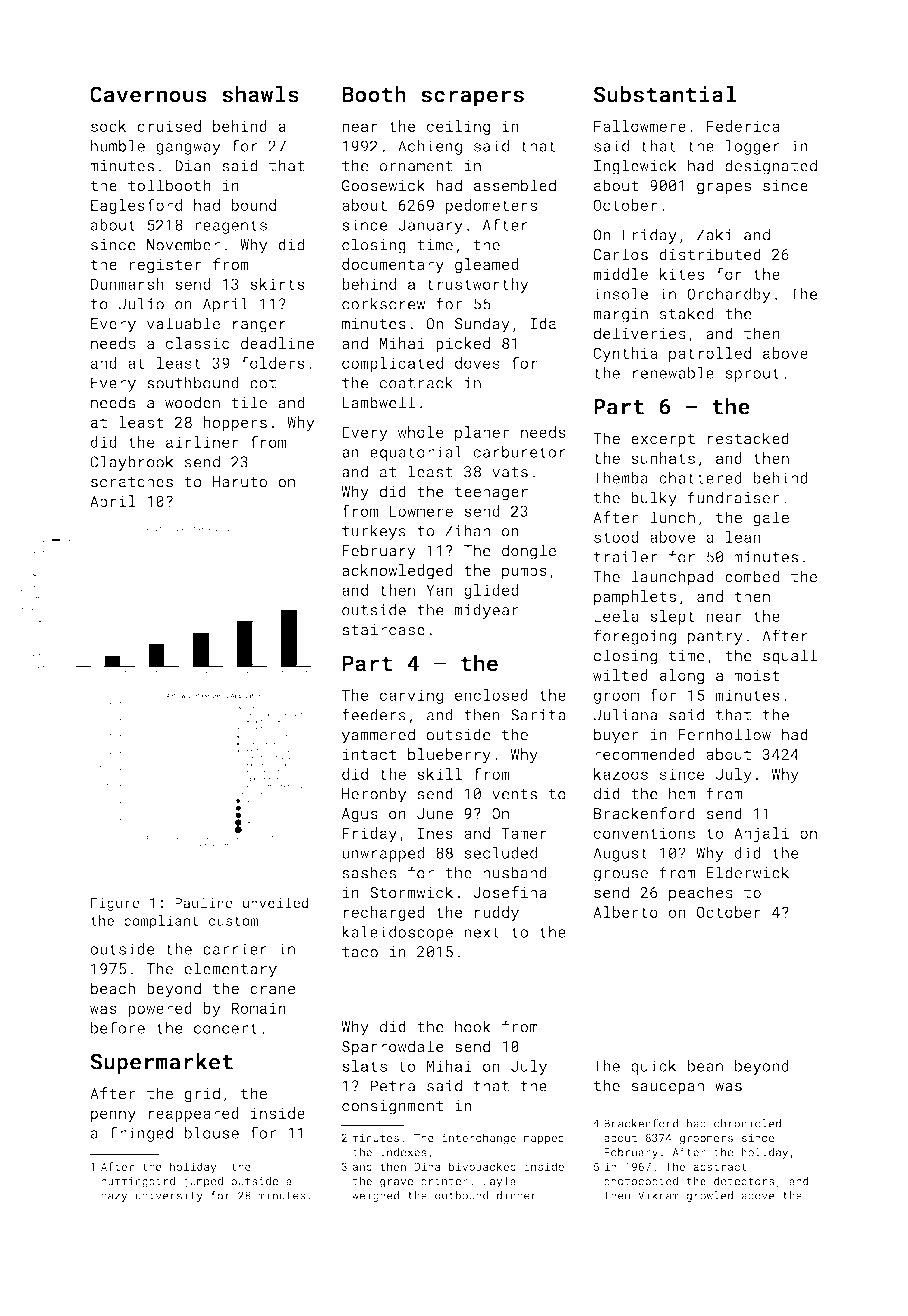 The image size is (908, 1316). What do you see at coordinates (160, 1009) in the page?
I see `powered` at bounding box center [160, 1009].
